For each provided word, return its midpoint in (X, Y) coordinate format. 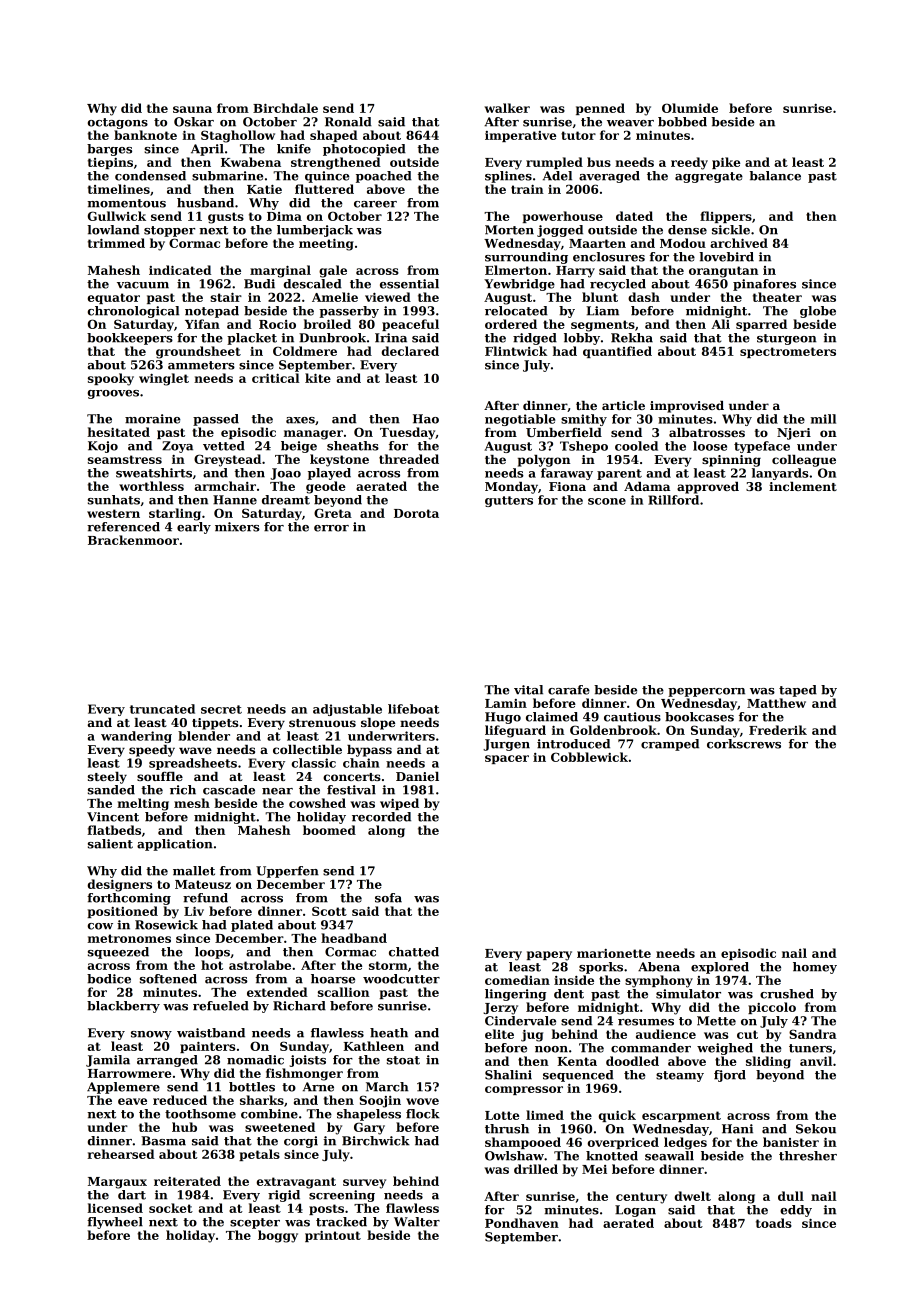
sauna (192, 109)
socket (171, 1208)
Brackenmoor (133, 540)
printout (333, 1236)
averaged (609, 177)
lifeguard (515, 731)
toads (774, 1223)
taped (798, 691)
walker (507, 108)
